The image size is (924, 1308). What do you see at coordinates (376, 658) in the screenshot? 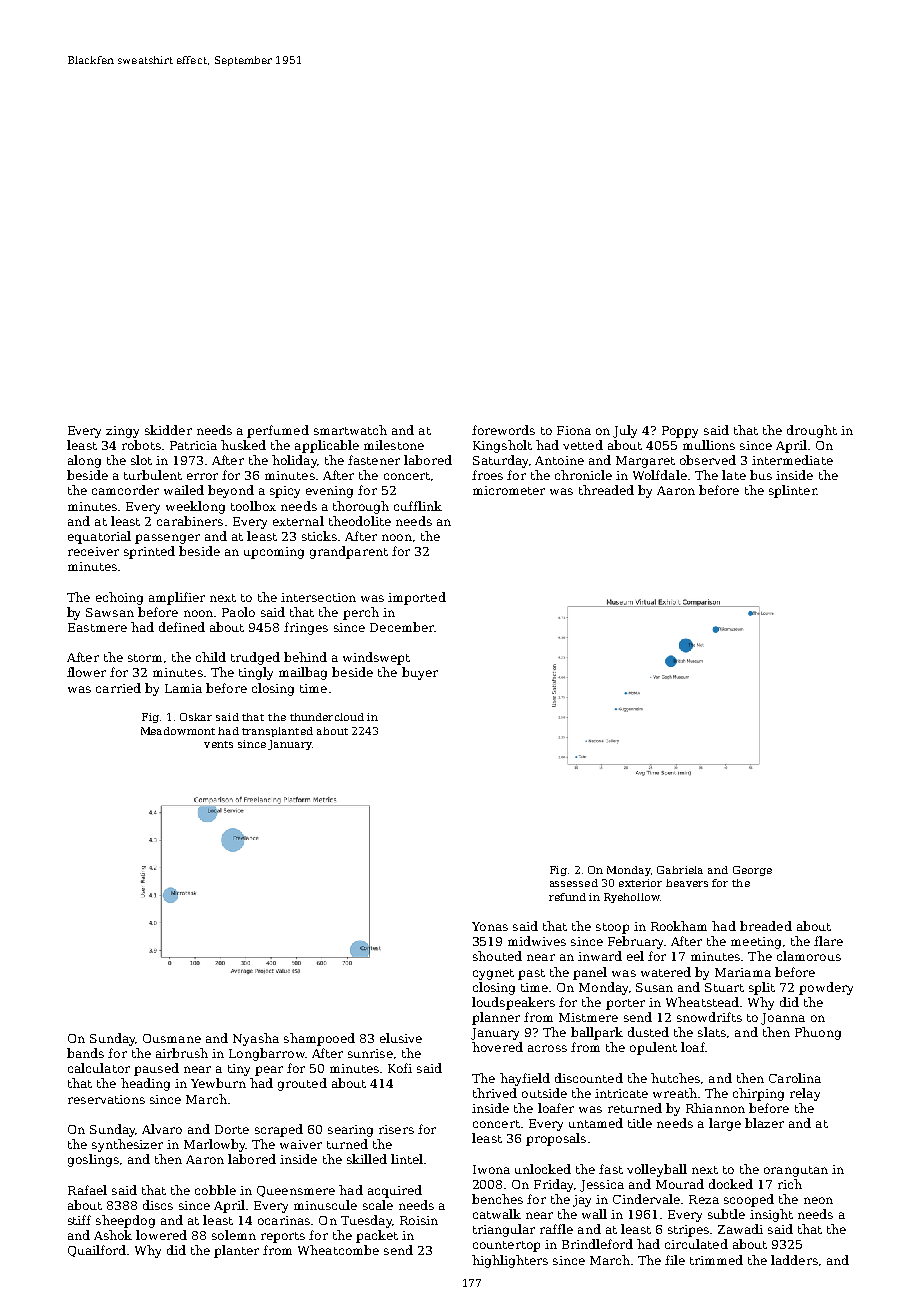
I see `windswept` at bounding box center [376, 658].
